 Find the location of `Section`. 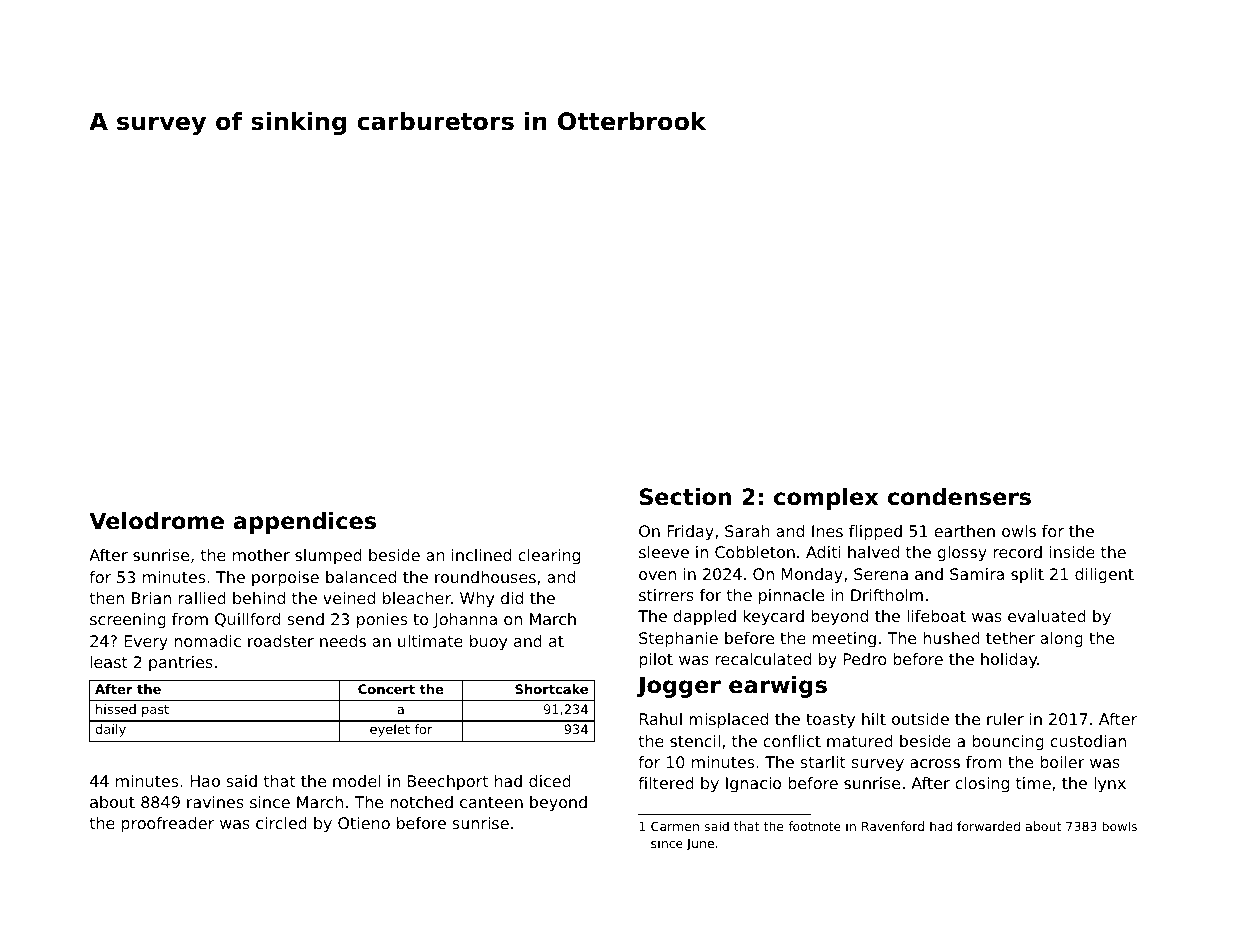

Section is located at coordinates (685, 497).
